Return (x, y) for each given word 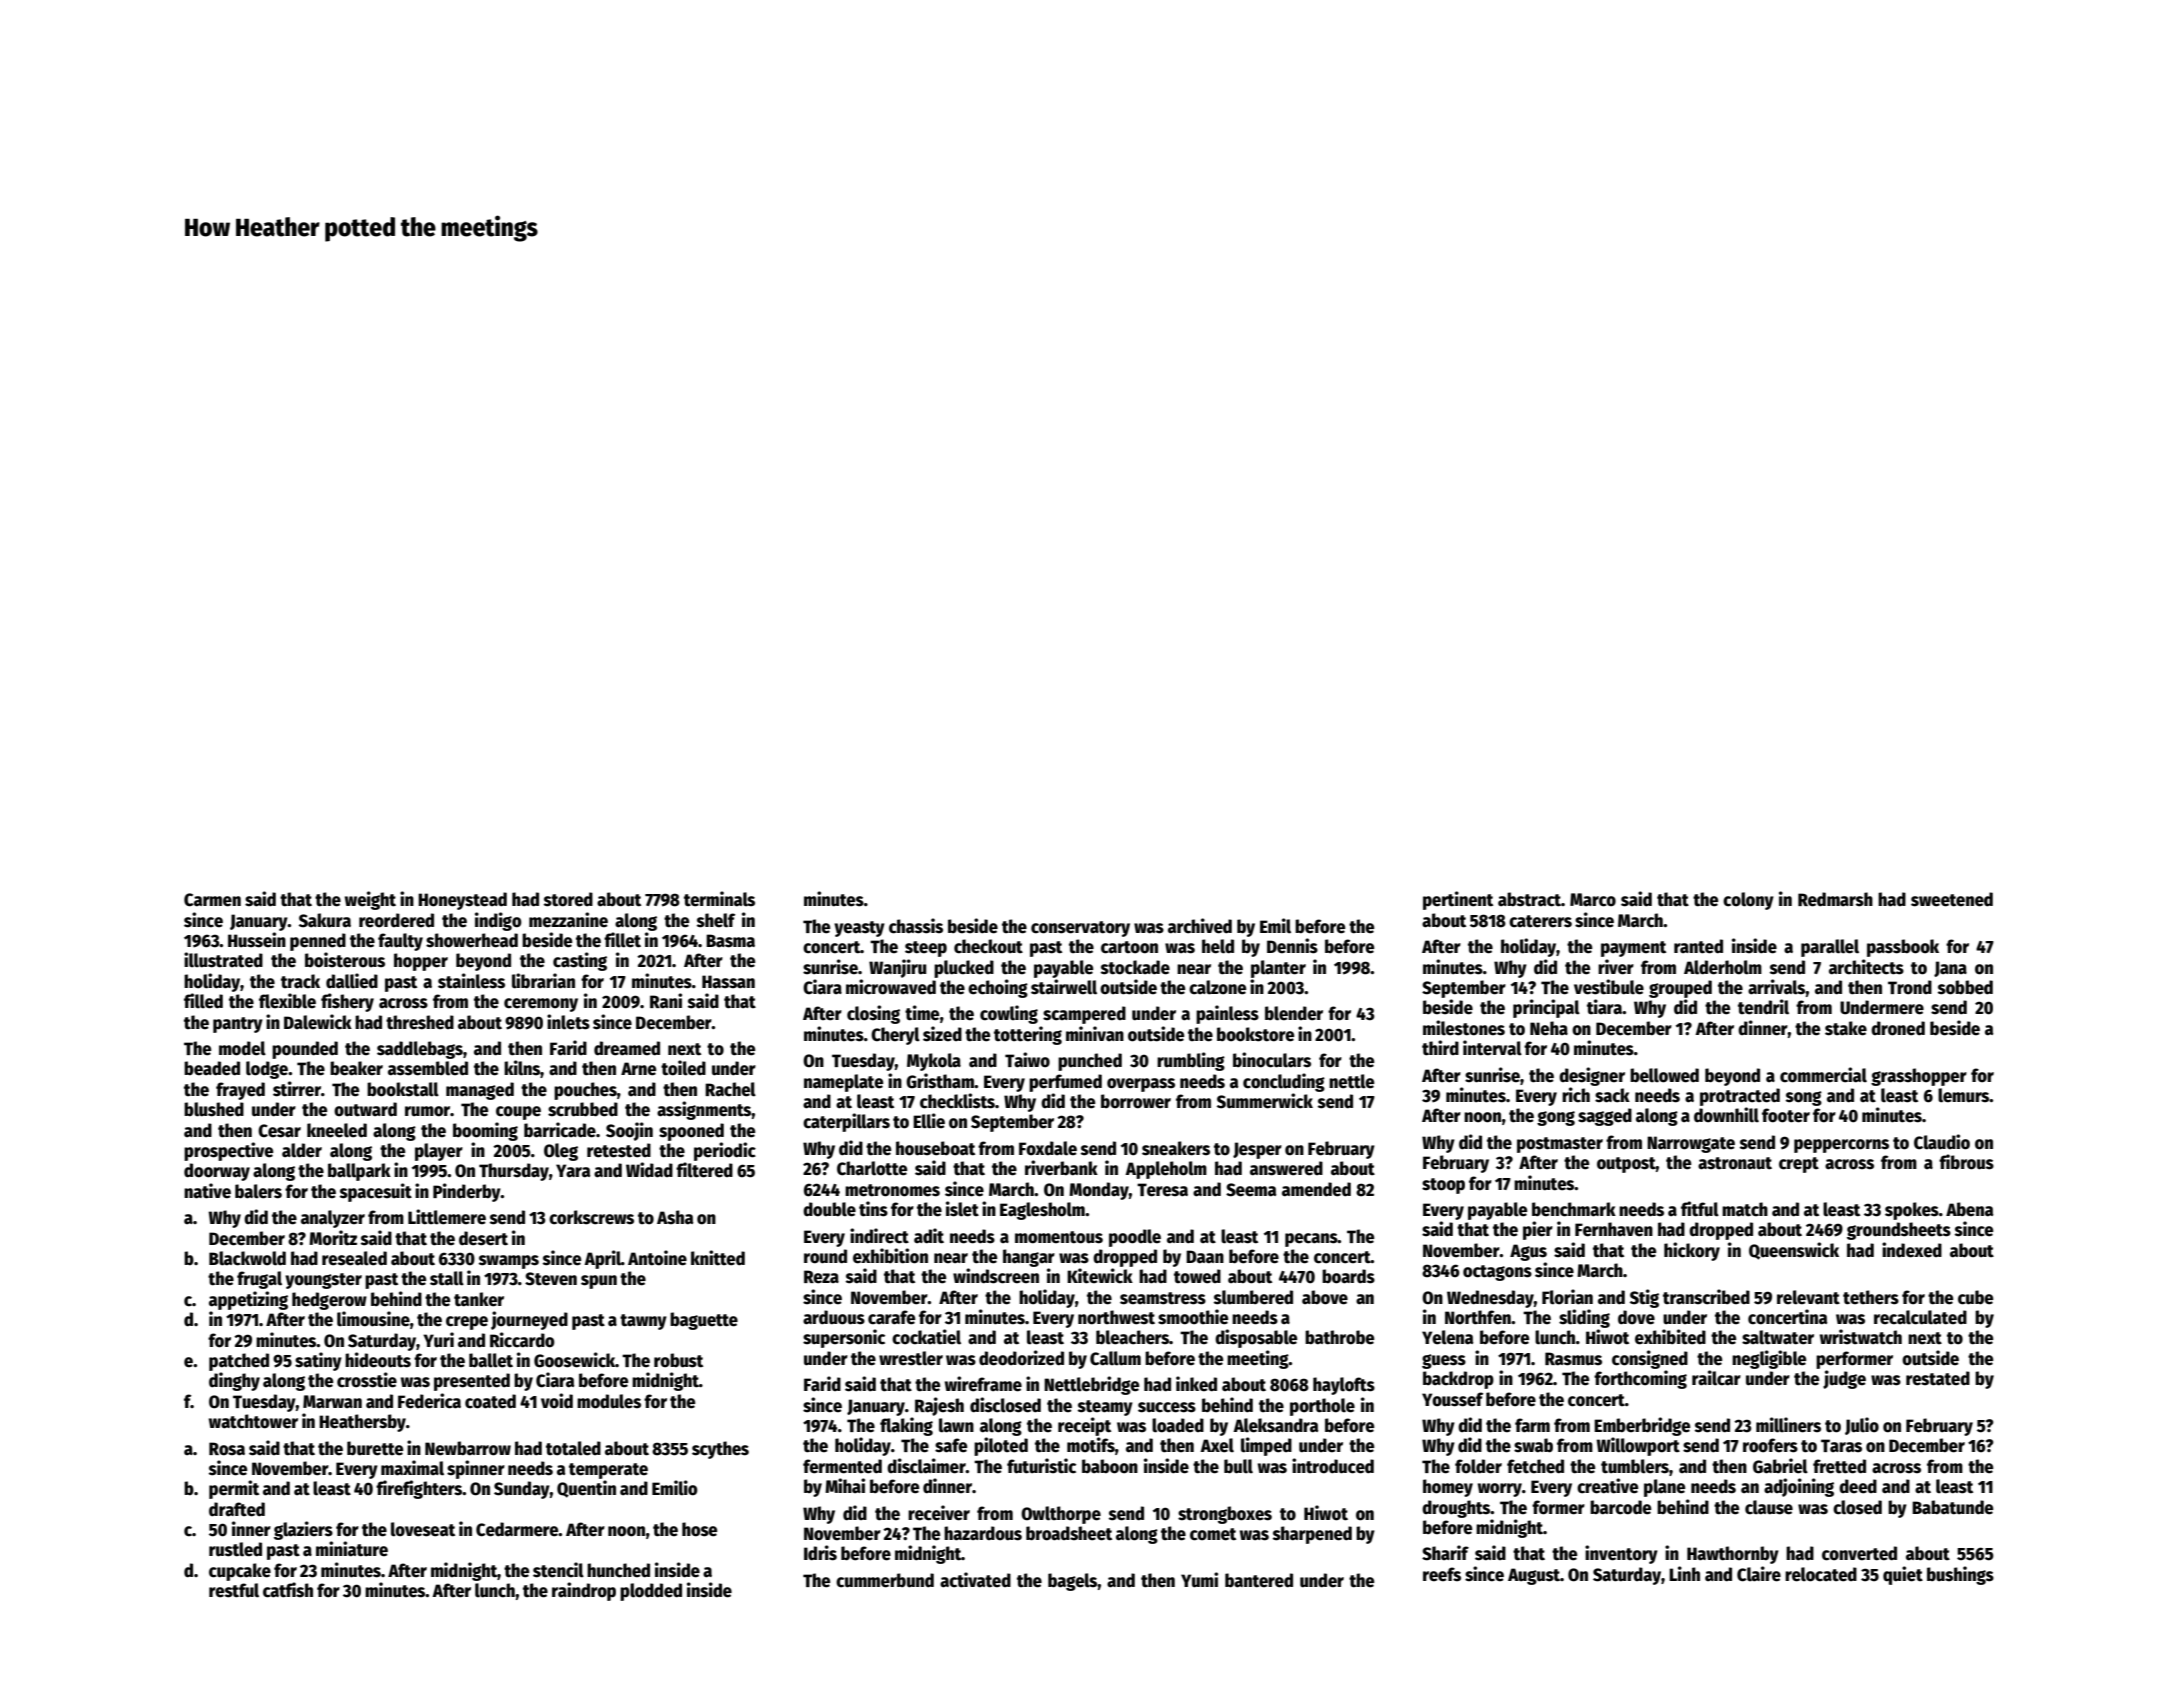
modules (609, 1401)
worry (1500, 1490)
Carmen (212, 900)
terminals (719, 899)
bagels (1073, 1582)
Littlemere (447, 1217)
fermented (842, 1466)
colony (1748, 901)
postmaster (1560, 1145)
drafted (237, 1509)
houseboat (935, 1148)
